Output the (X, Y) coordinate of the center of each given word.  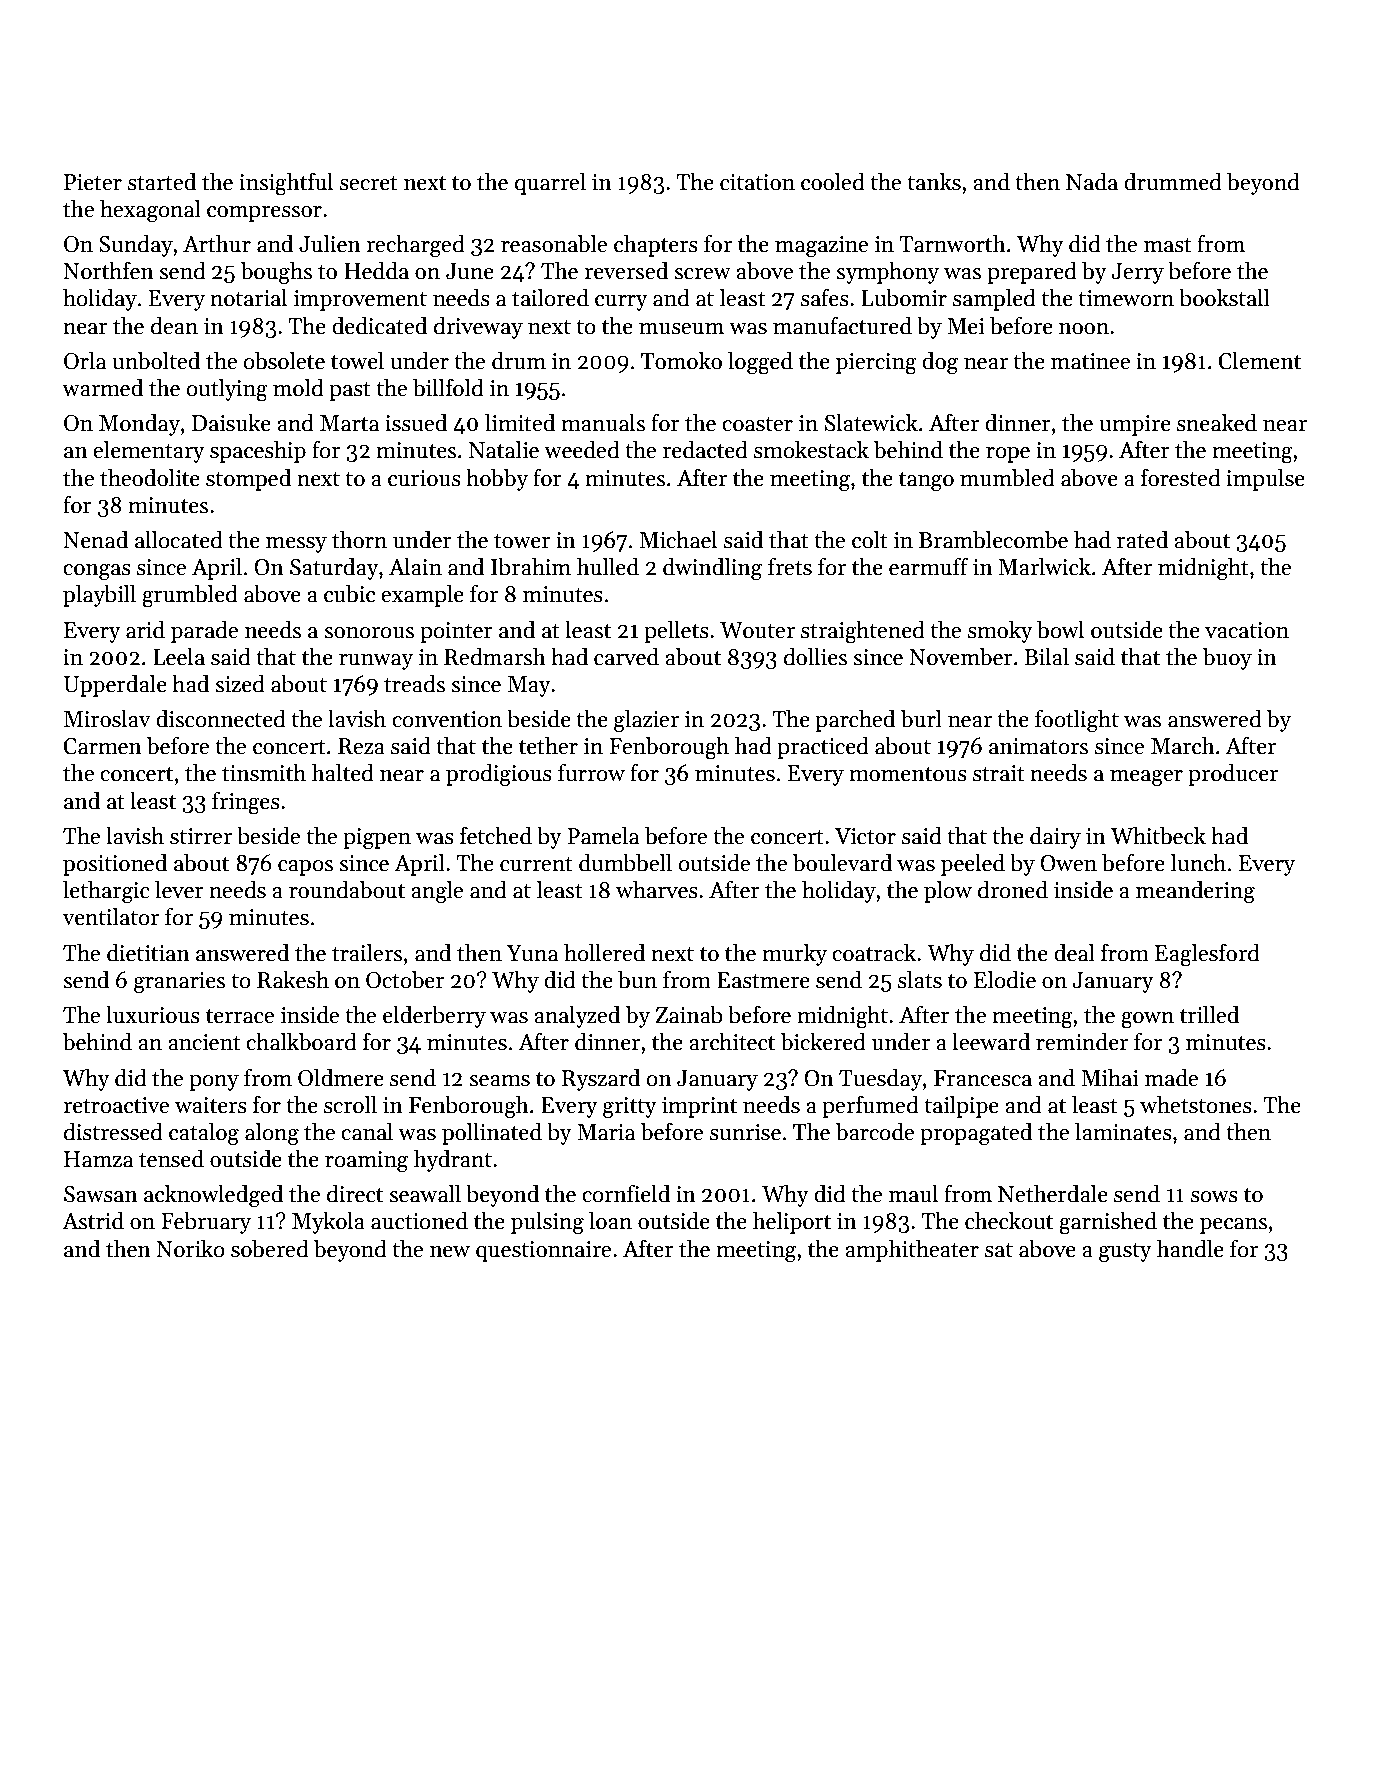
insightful (286, 184)
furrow (591, 773)
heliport (792, 1223)
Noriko (190, 1249)
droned (1013, 890)
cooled (833, 182)
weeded (582, 450)
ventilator (110, 917)
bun (637, 980)
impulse (1265, 480)
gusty (1125, 1253)
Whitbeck (1158, 836)
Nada (1092, 182)
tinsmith (264, 773)
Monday (139, 425)
